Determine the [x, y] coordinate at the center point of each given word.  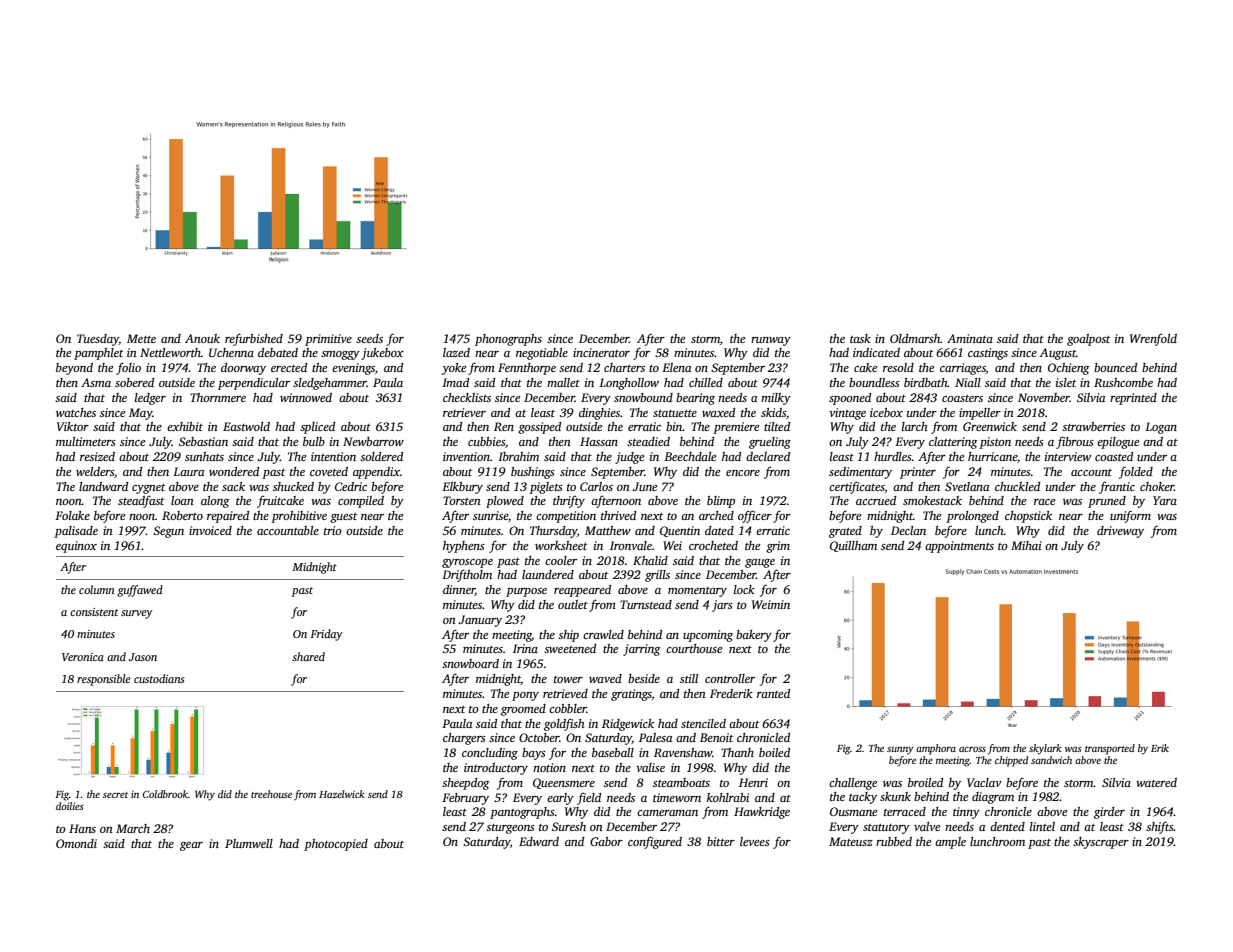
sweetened [570, 648]
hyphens [464, 547]
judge [629, 458]
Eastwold [246, 426]
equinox [76, 547]
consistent [94, 612]
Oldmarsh [915, 338]
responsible [104, 680]
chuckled [1017, 486]
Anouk [202, 338]
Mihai [1026, 545]
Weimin [771, 604]
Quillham [853, 546]
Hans [82, 828]
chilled [706, 382]
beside [644, 678]
